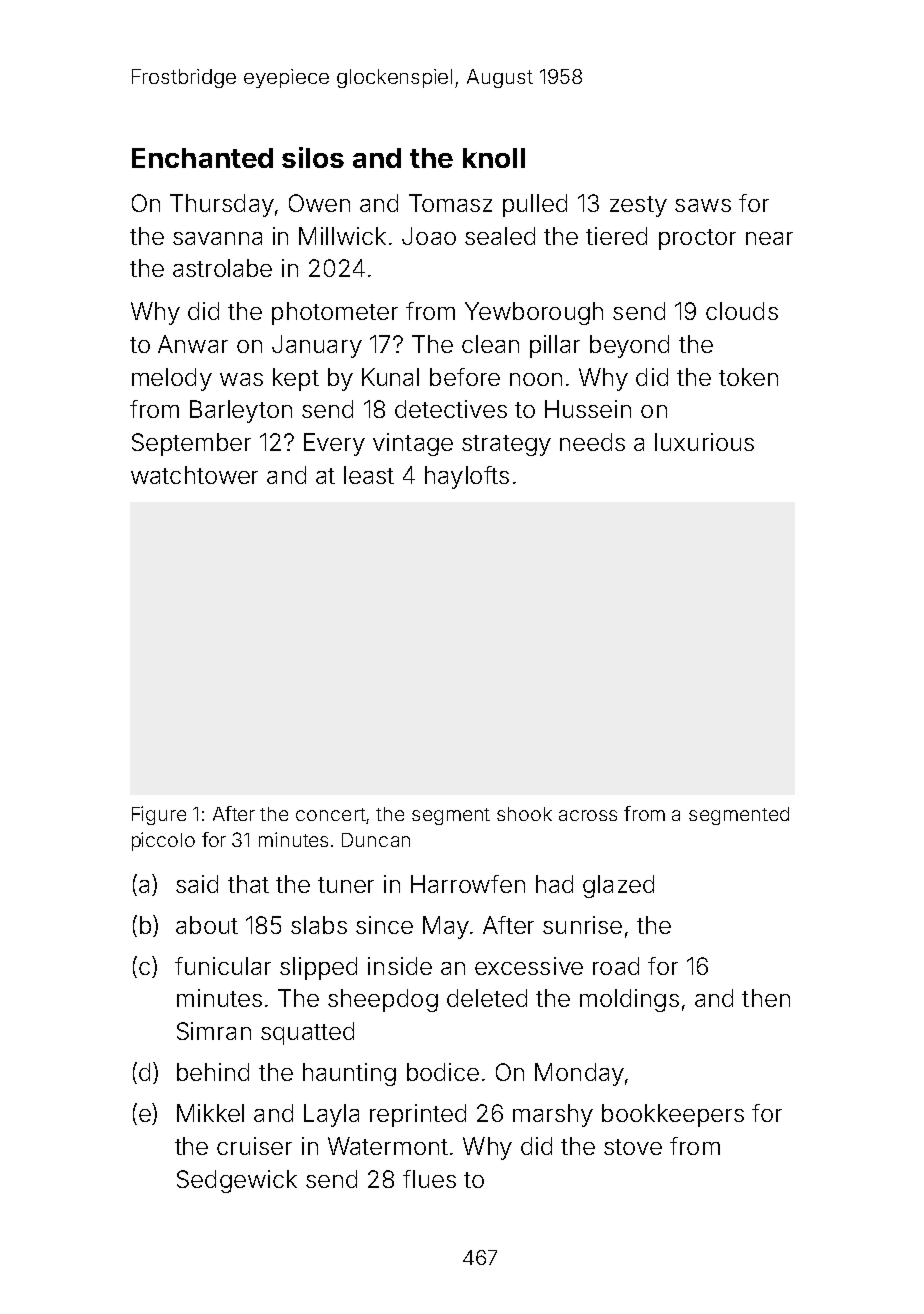 This image has width=924, height=1314. What do you see at coordinates (468, 884) in the image?
I see `Harrowfen` at bounding box center [468, 884].
